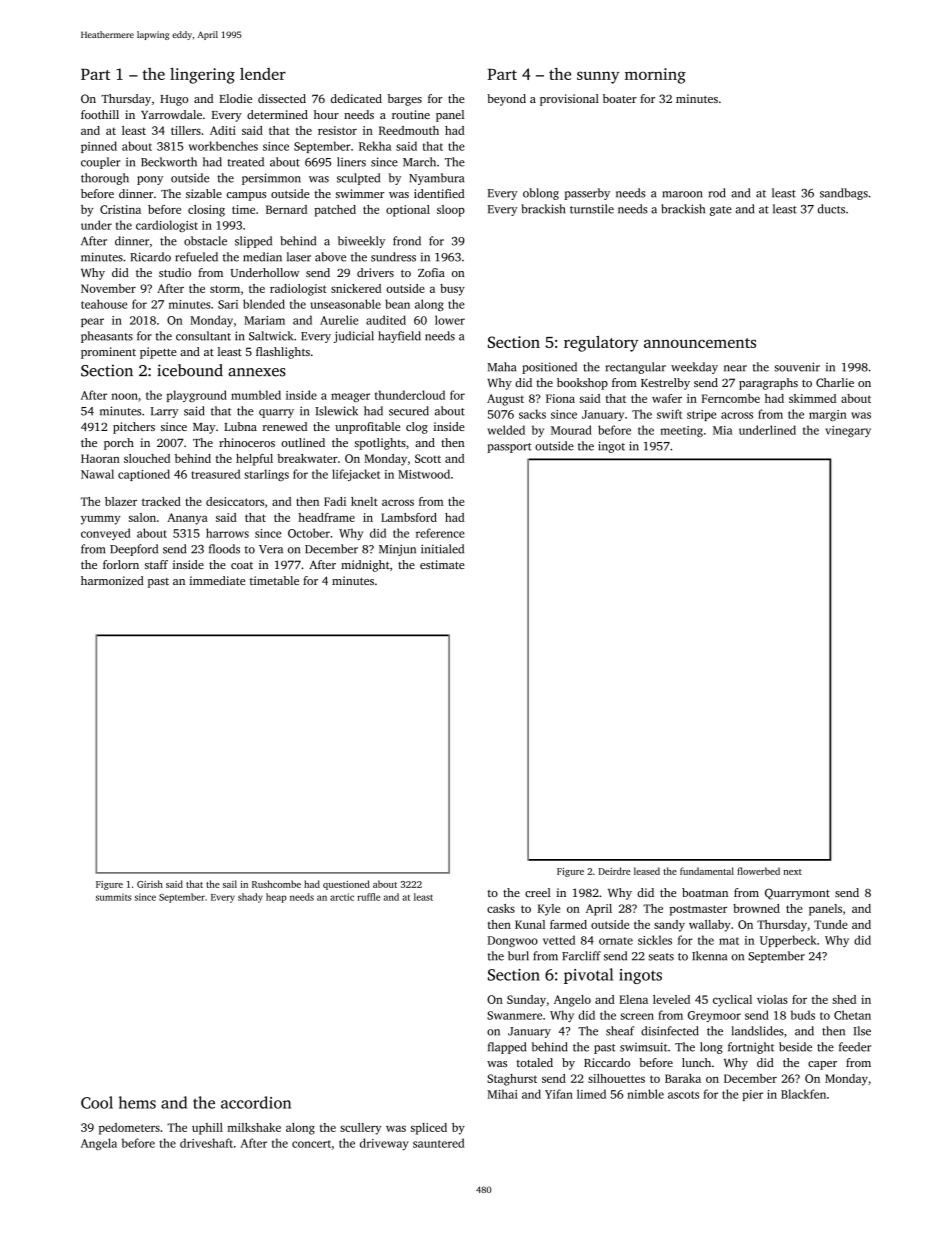 The height and width of the page is (1233, 952). Describe the element at coordinates (792, 872) in the page. I see `next` at that location.
